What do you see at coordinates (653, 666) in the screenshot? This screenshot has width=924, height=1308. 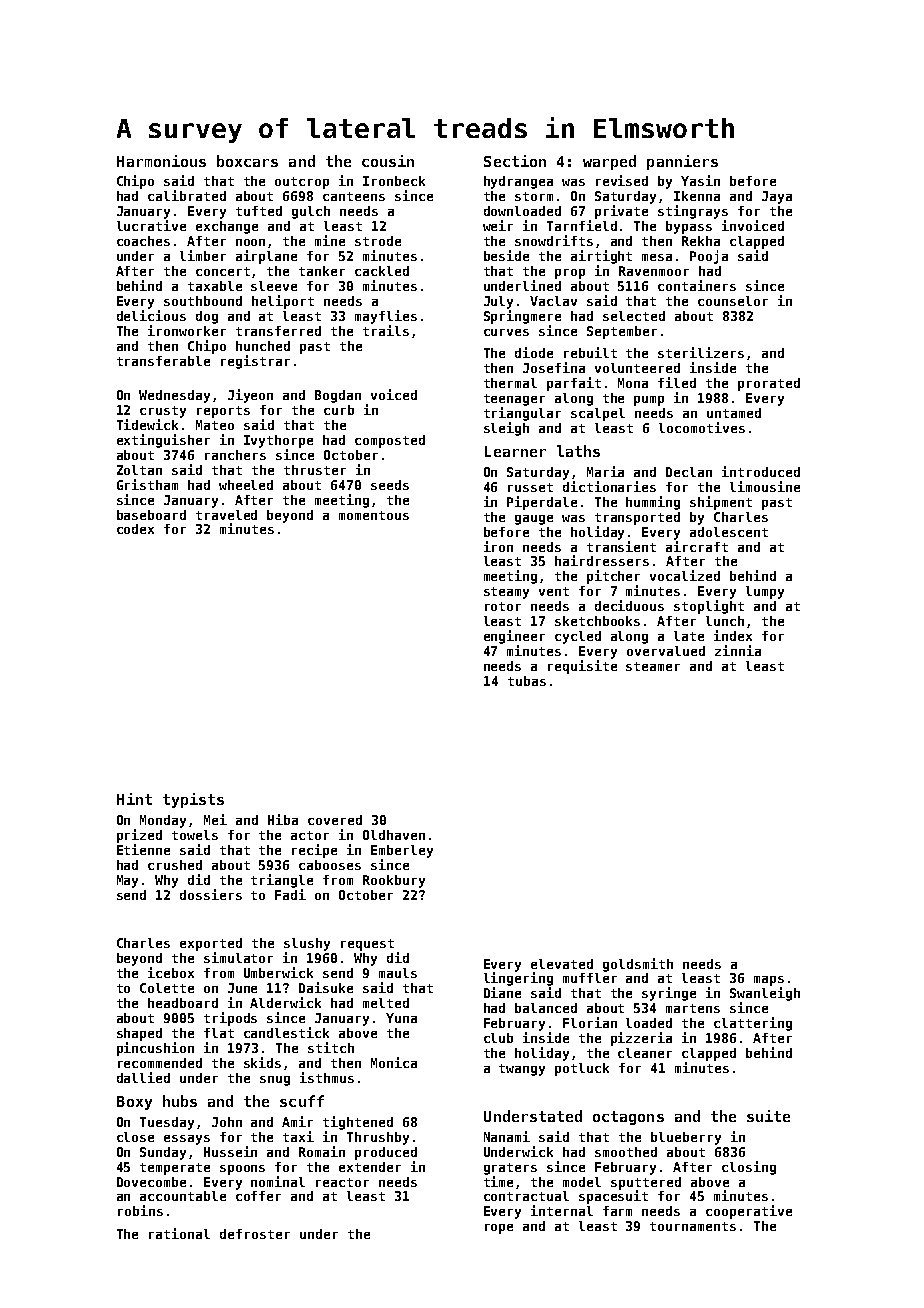 I see `steamer` at bounding box center [653, 666].
